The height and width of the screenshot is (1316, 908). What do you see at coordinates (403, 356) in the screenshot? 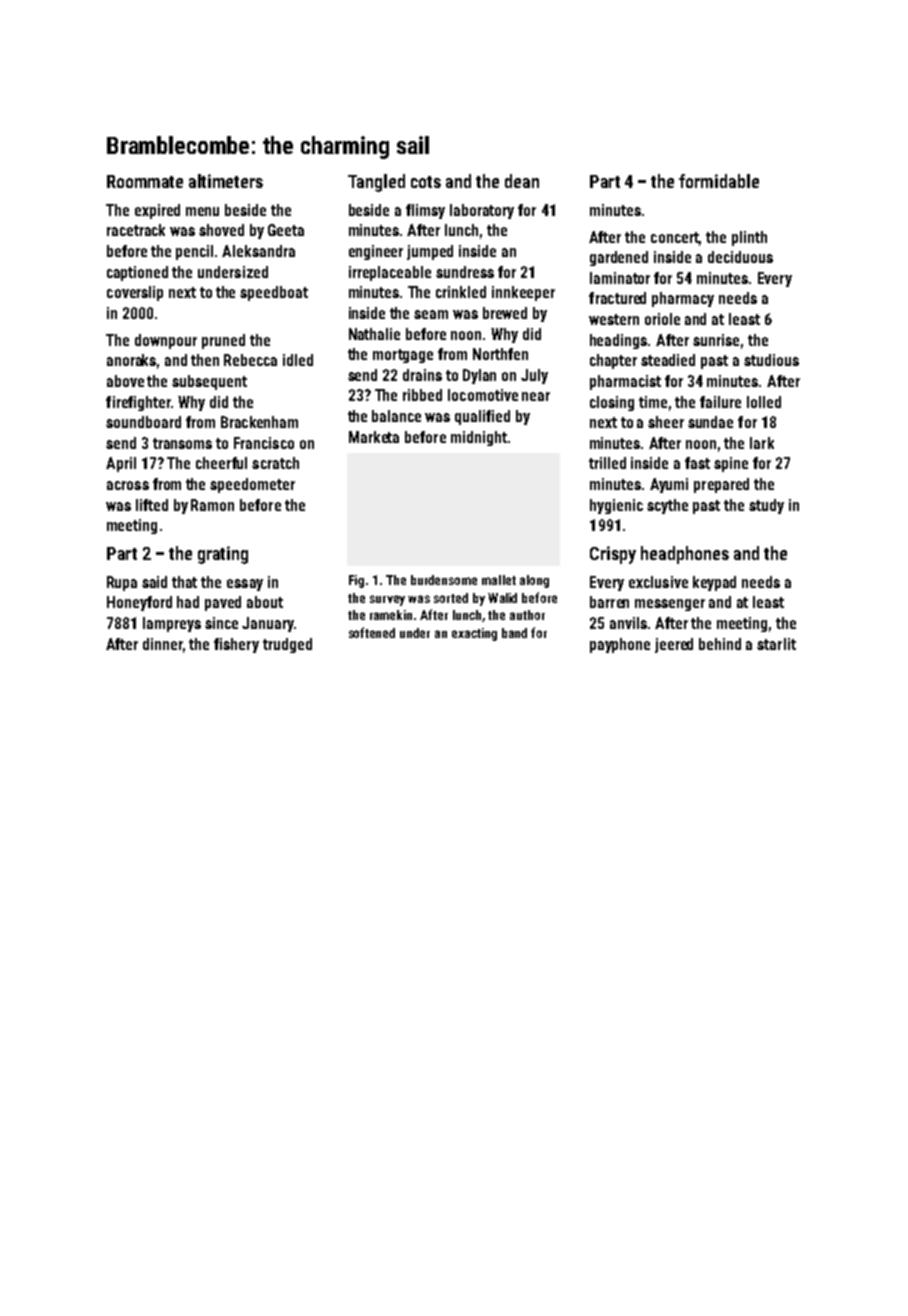
I see `mortgage` at bounding box center [403, 356].
